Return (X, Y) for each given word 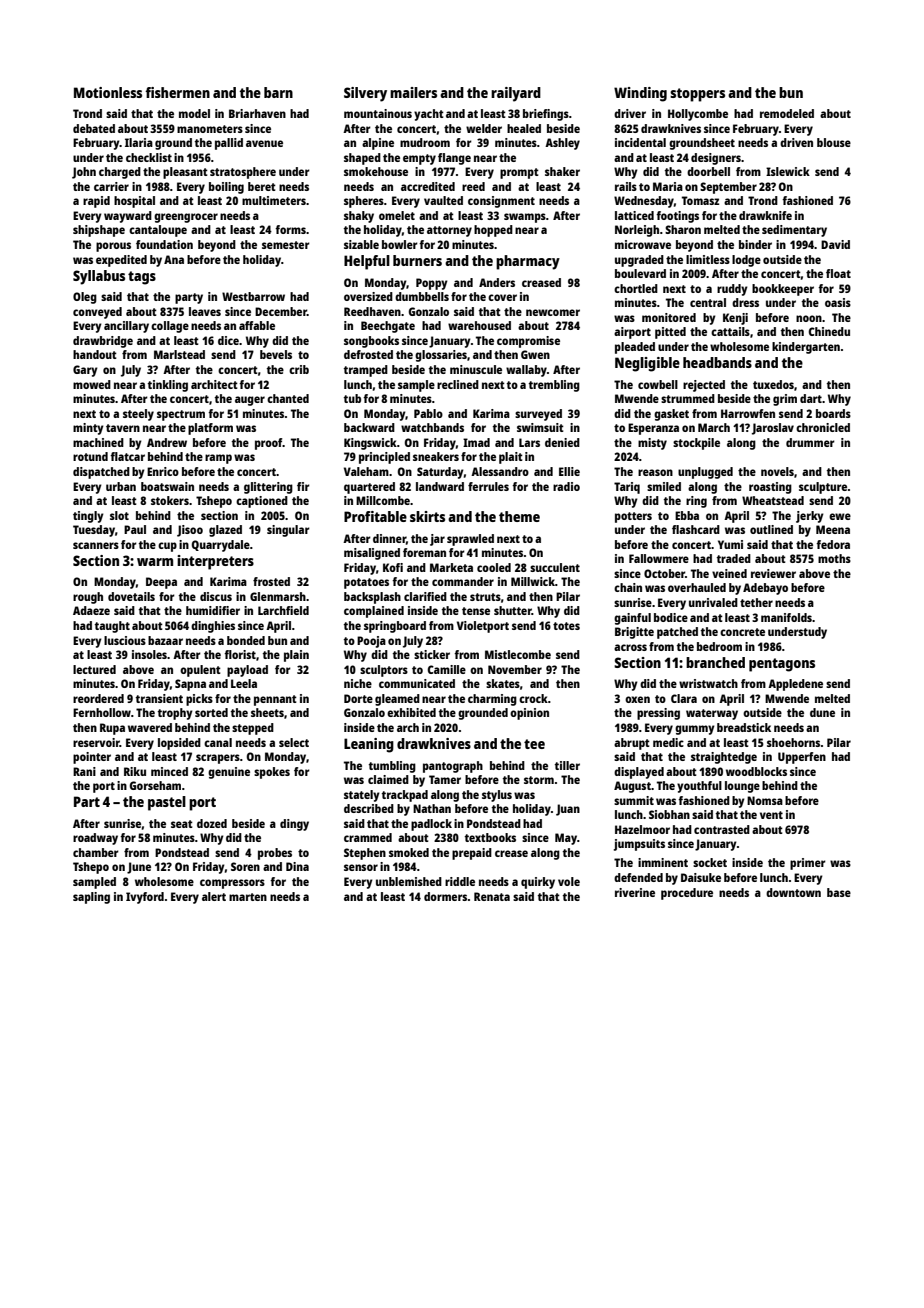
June (139, 868)
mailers (413, 92)
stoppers (697, 95)
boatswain (167, 486)
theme (519, 516)
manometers (210, 129)
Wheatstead (773, 500)
